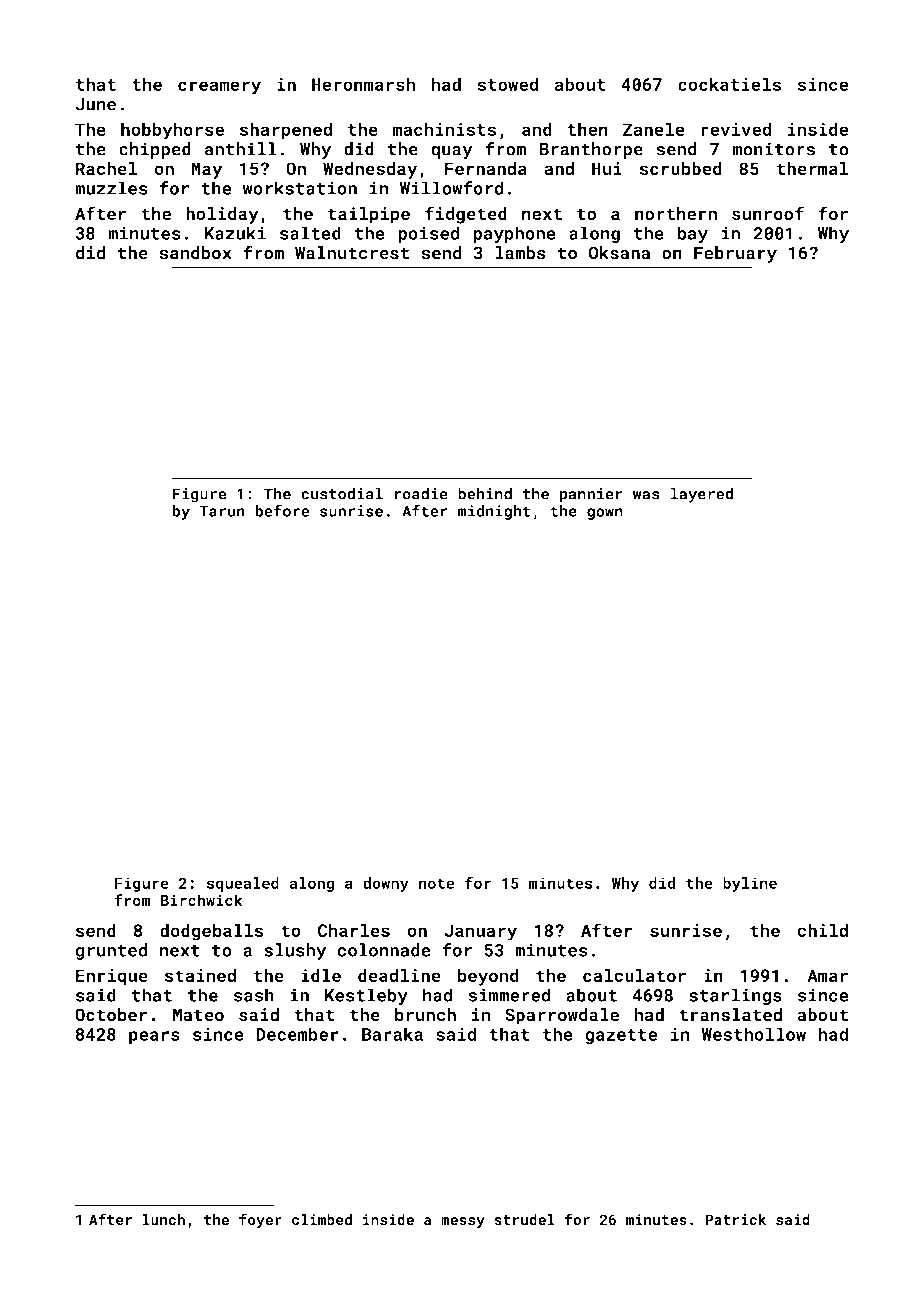  I want to click on machinists, so click(444, 129).
